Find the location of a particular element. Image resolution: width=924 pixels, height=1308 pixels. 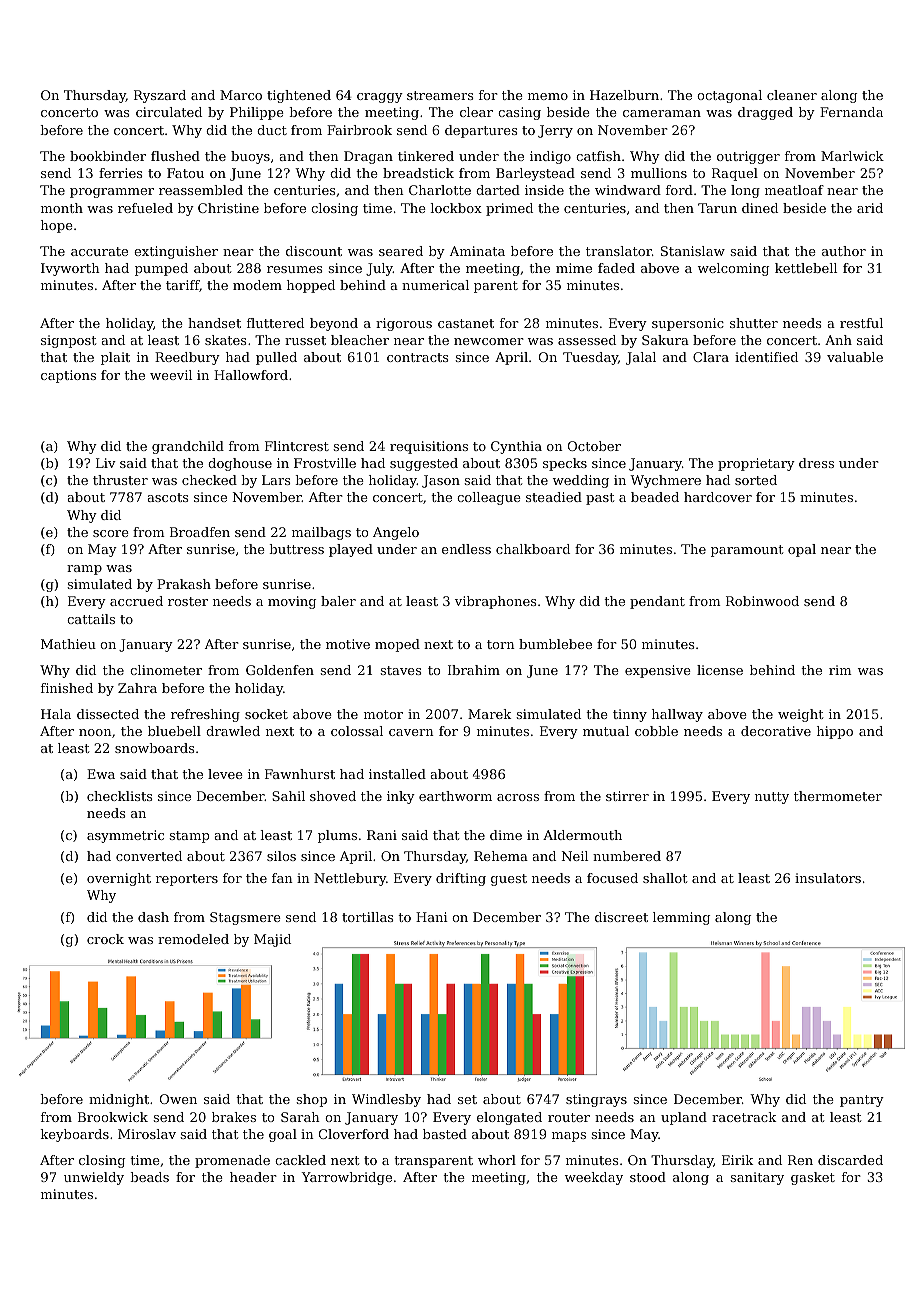

valuable is located at coordinates (855, 357).
